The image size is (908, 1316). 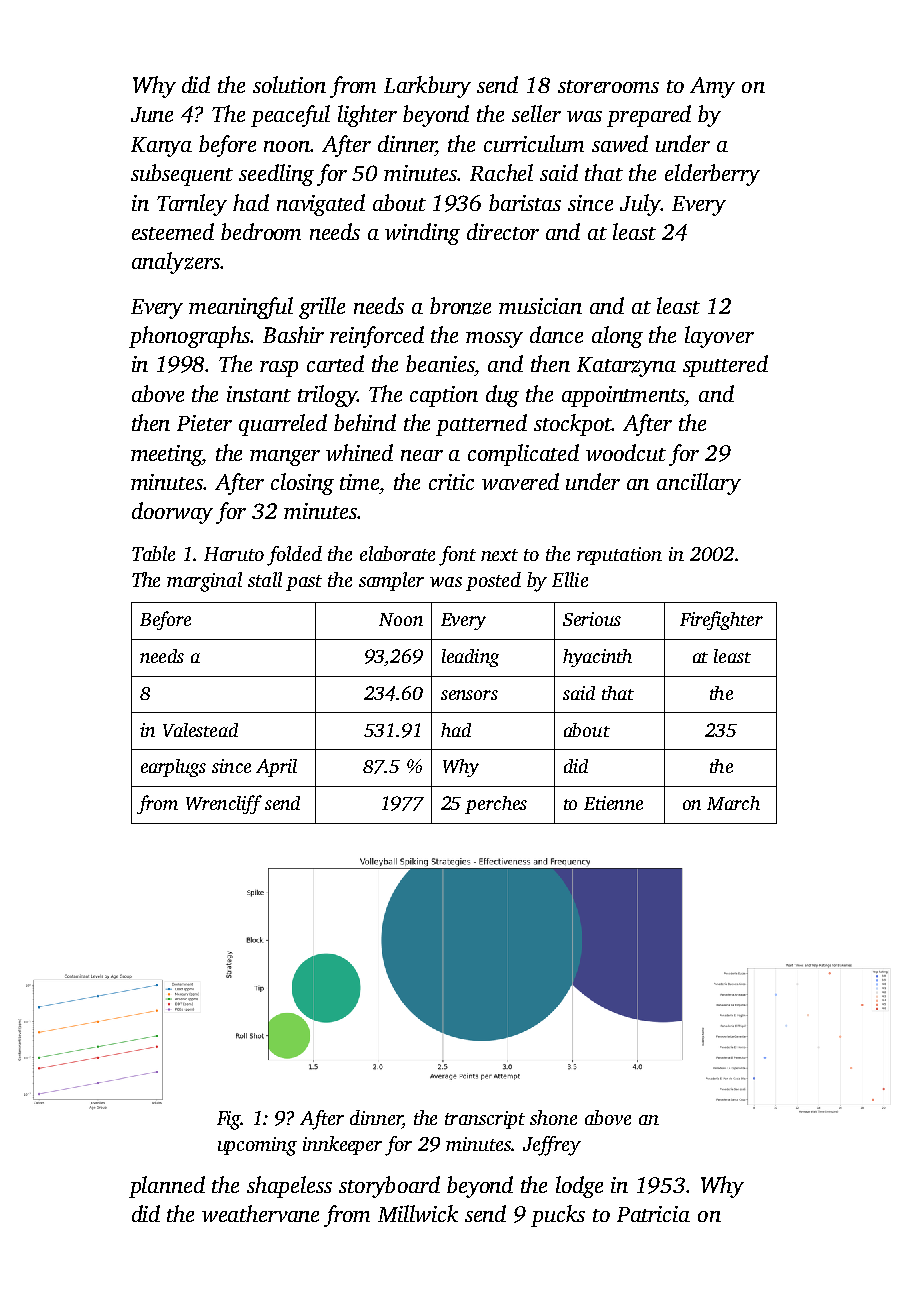 What do you see at coordinates (525, 202) in the screenshot?
I see `baristas` at bounding box center [525, 202].
